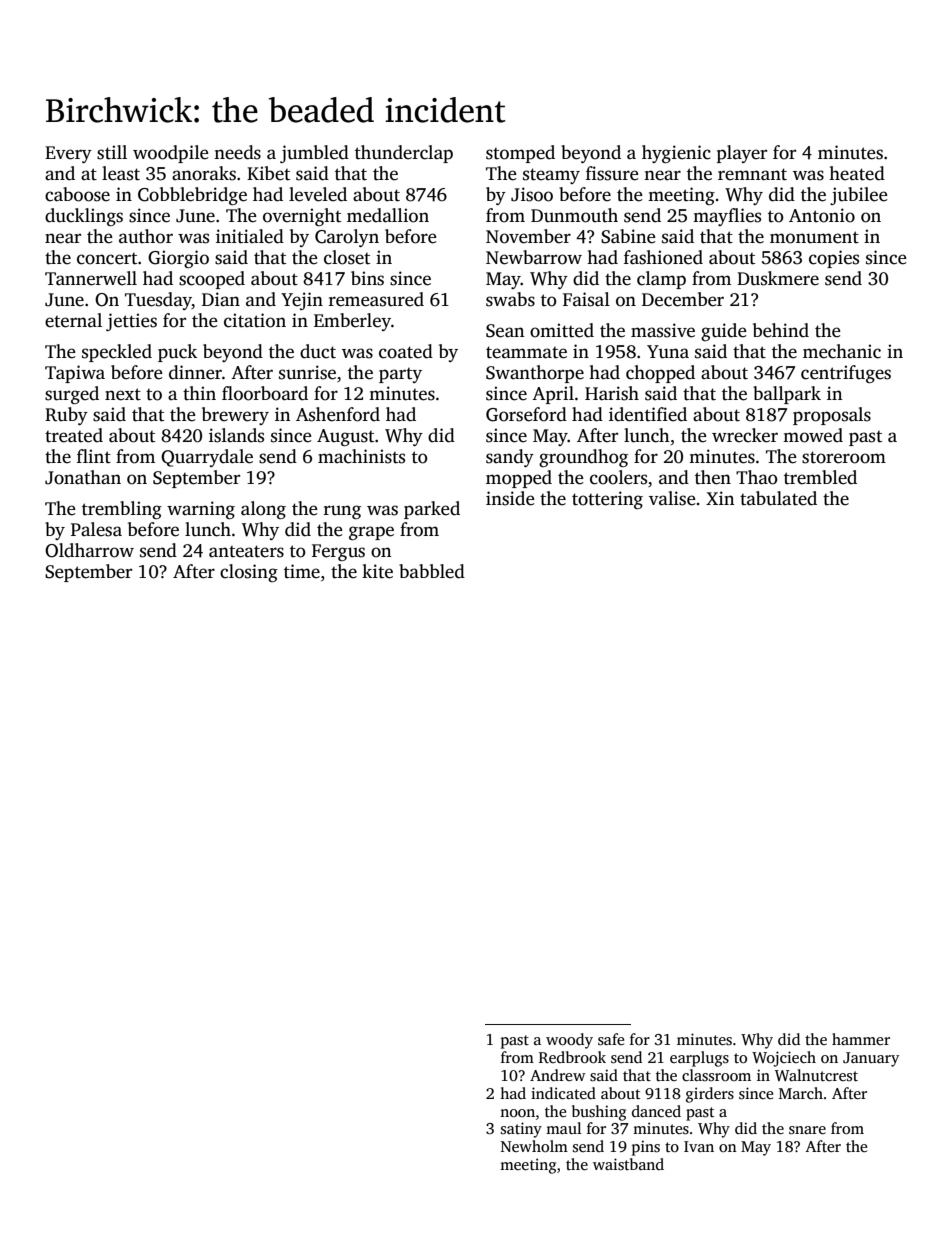  I want to click on hammer, so click(861, 1039).
